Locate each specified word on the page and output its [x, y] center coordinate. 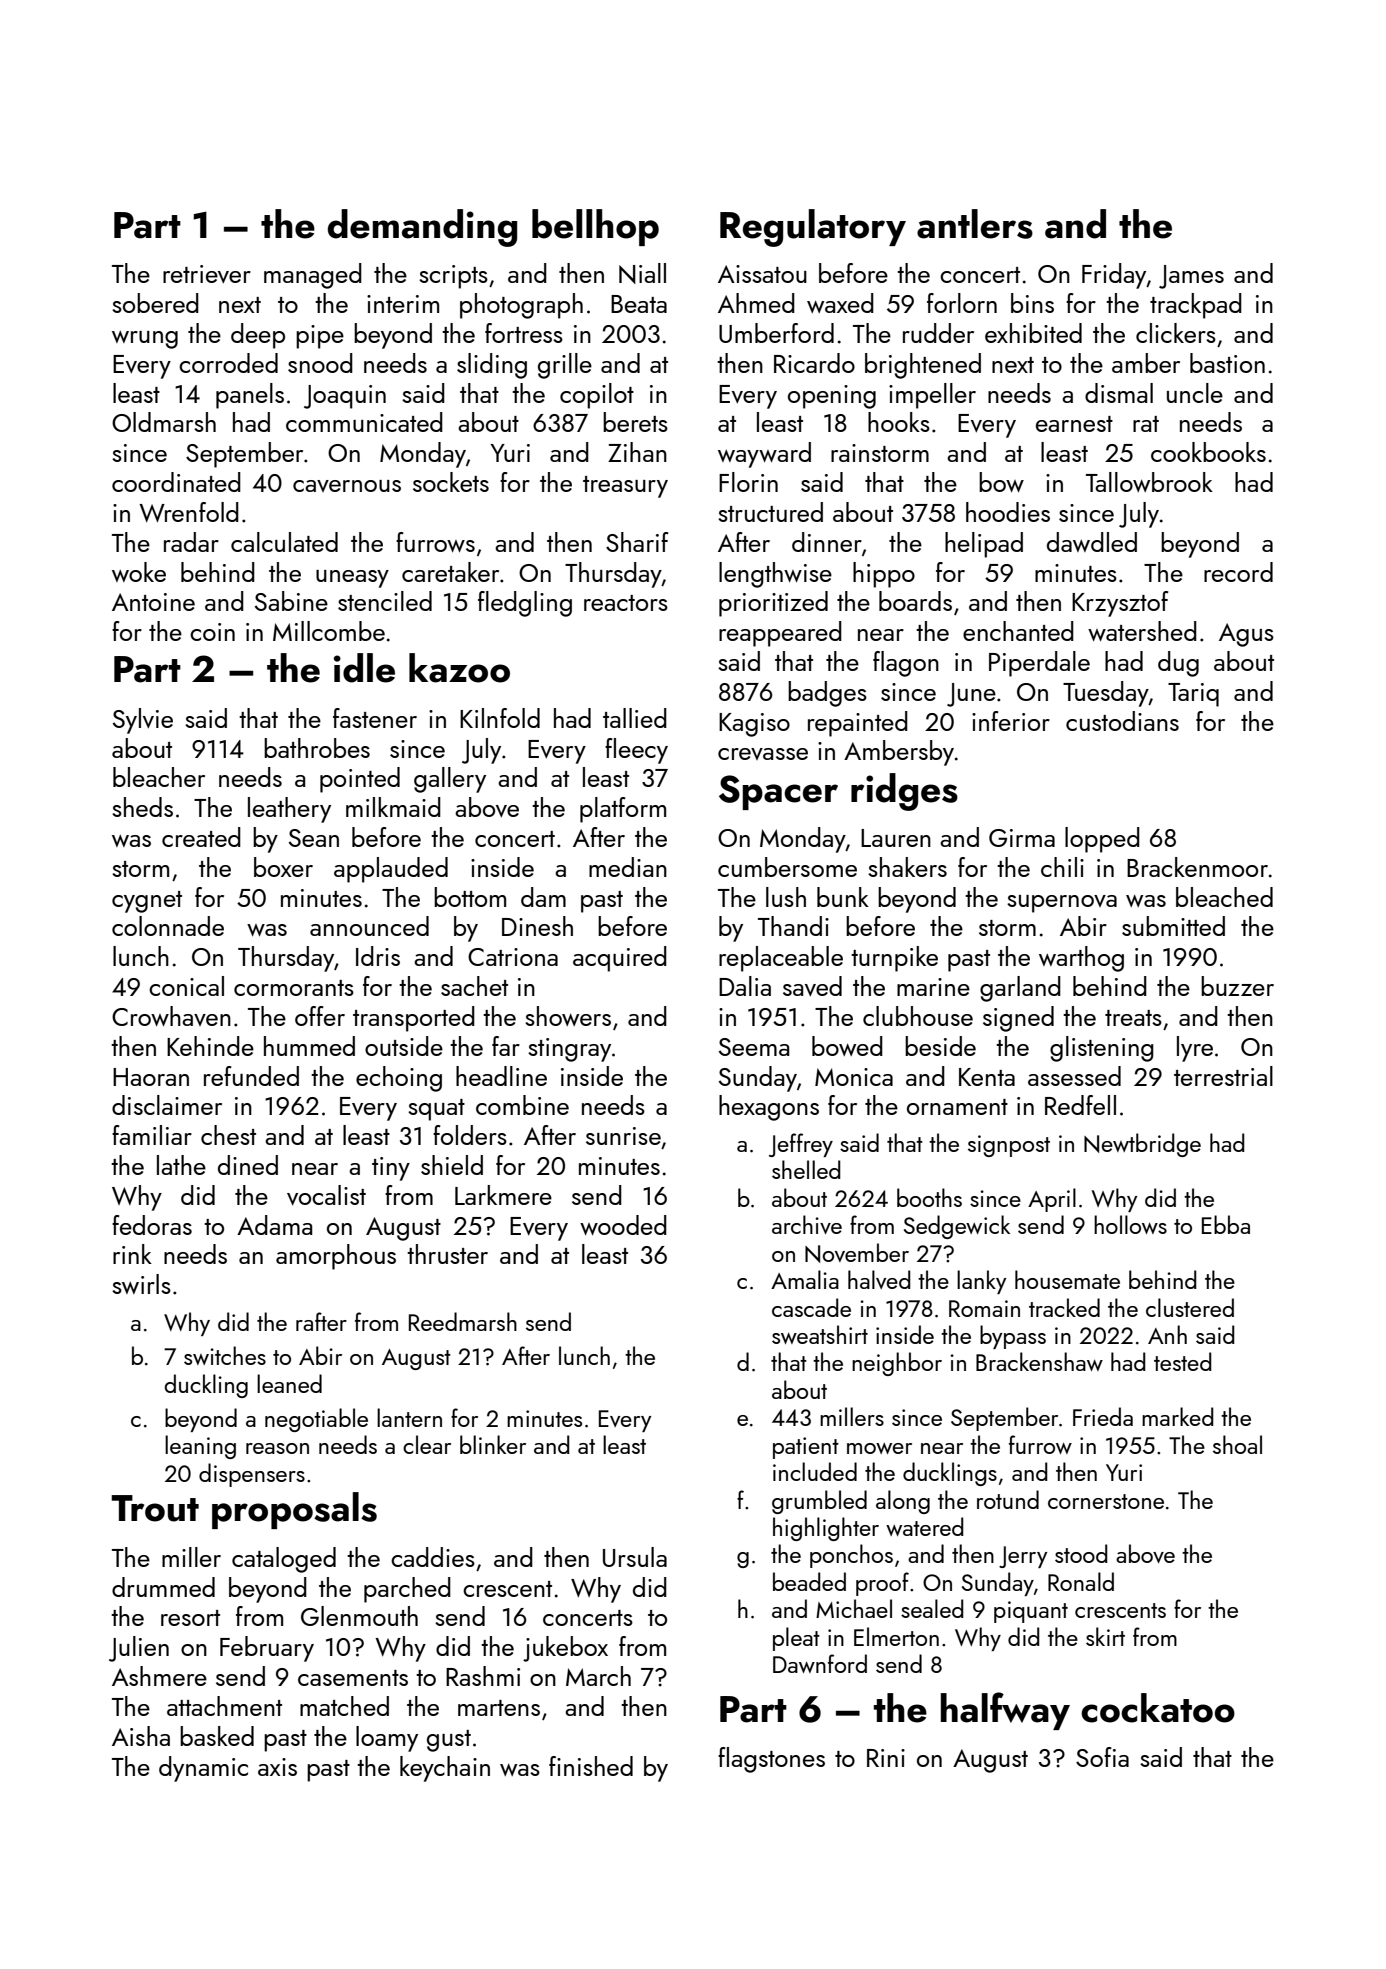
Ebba [1226, 1224]
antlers [975, 224]
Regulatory [813, 228]
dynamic [203, 1769]
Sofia [1102, 1757]
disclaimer [167, 1105]
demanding [422, 228]
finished [591, 1766]
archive [807, 1224]
